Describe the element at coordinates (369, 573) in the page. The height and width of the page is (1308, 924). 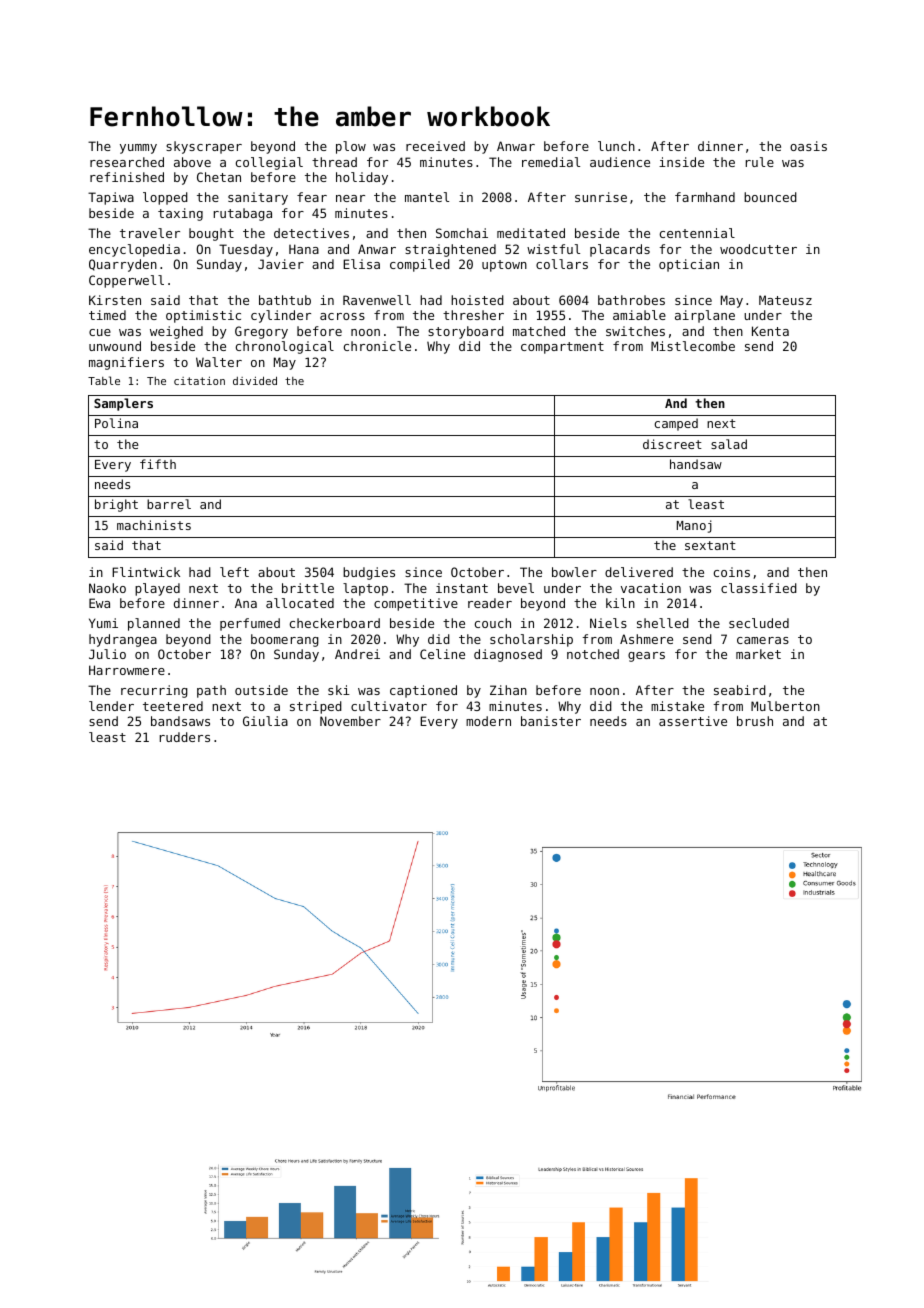
I see `budgies` at that location.
